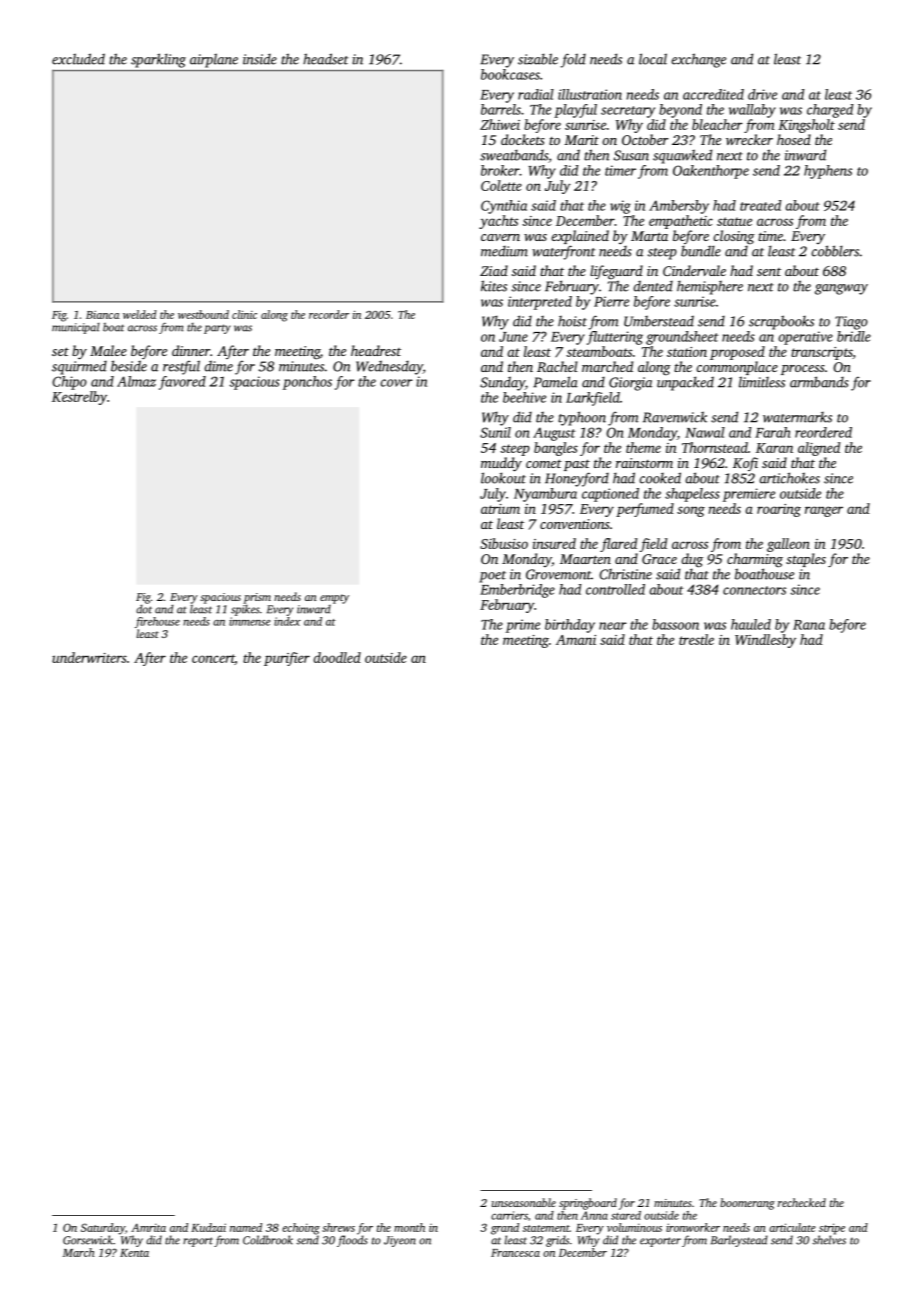 The height and width of the screenshot is (1308, 924). Describe the element at coordinates (502, 383) in the screenshot. I see `Sunday` at that location.
